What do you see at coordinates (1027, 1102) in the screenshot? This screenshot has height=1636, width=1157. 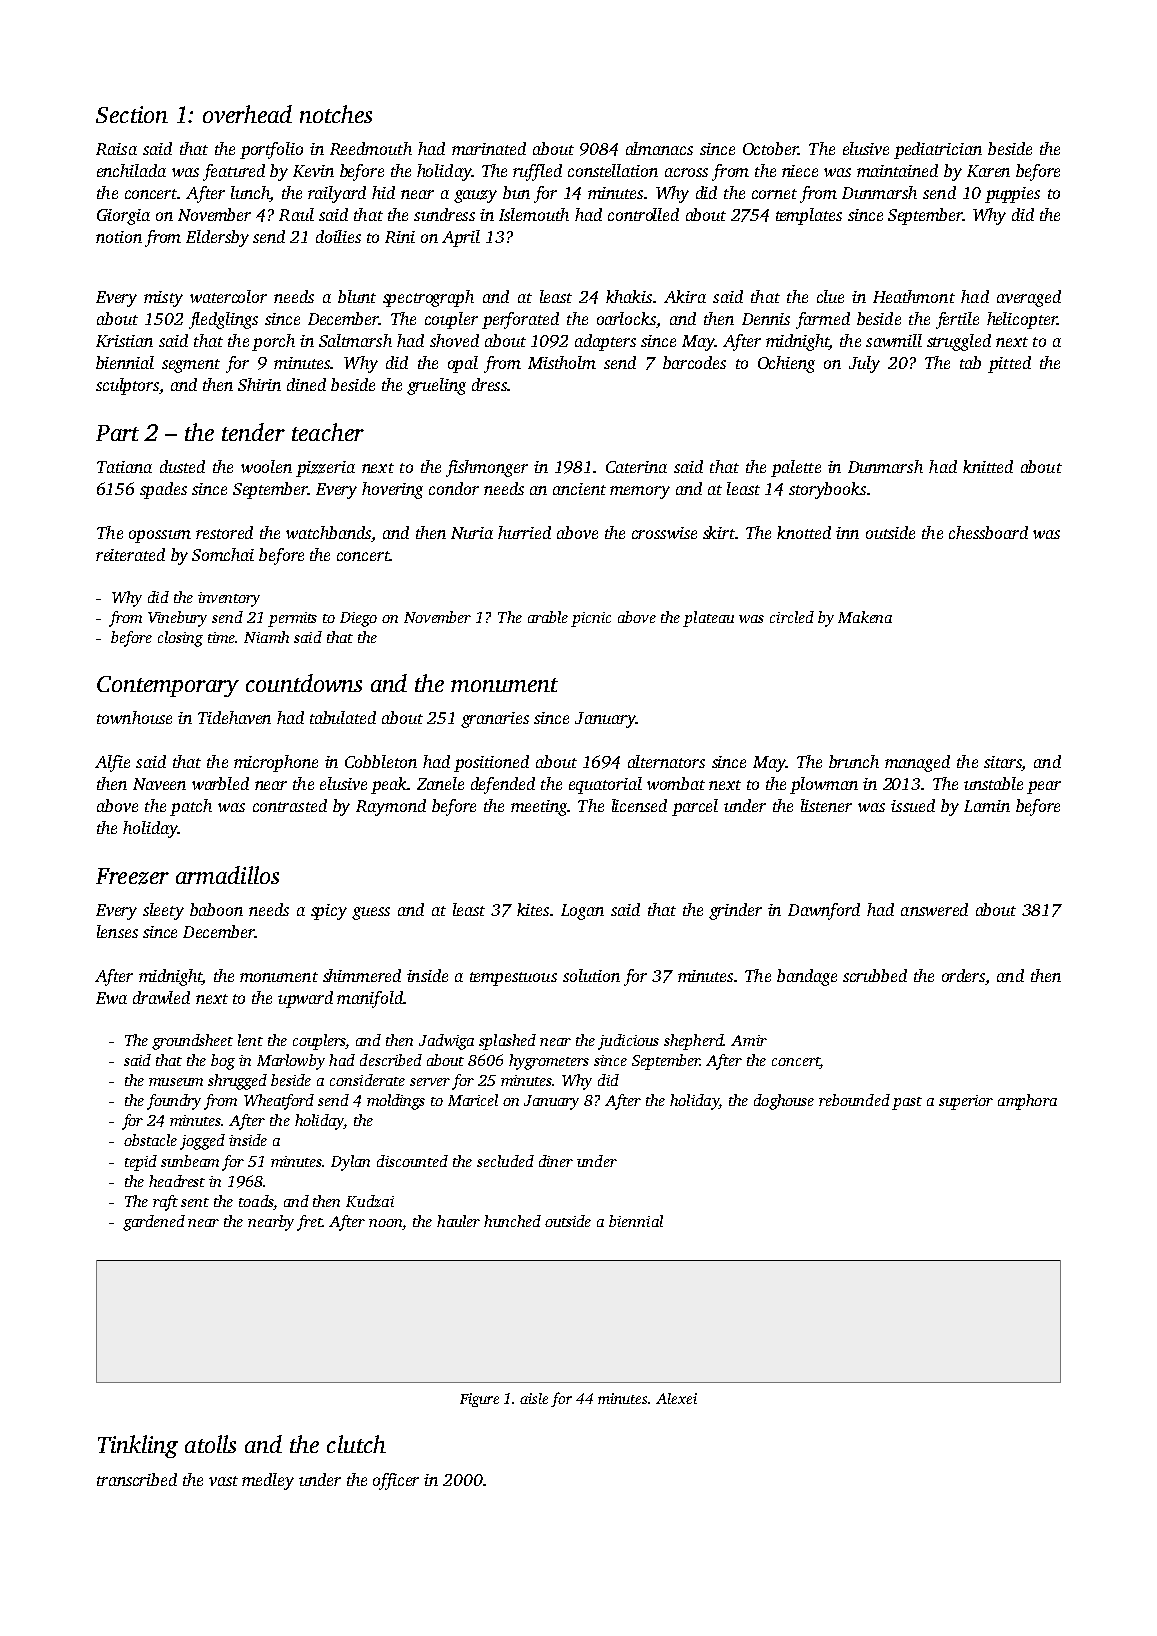 I see `amphora` at bounding box center [1027, 1102].
